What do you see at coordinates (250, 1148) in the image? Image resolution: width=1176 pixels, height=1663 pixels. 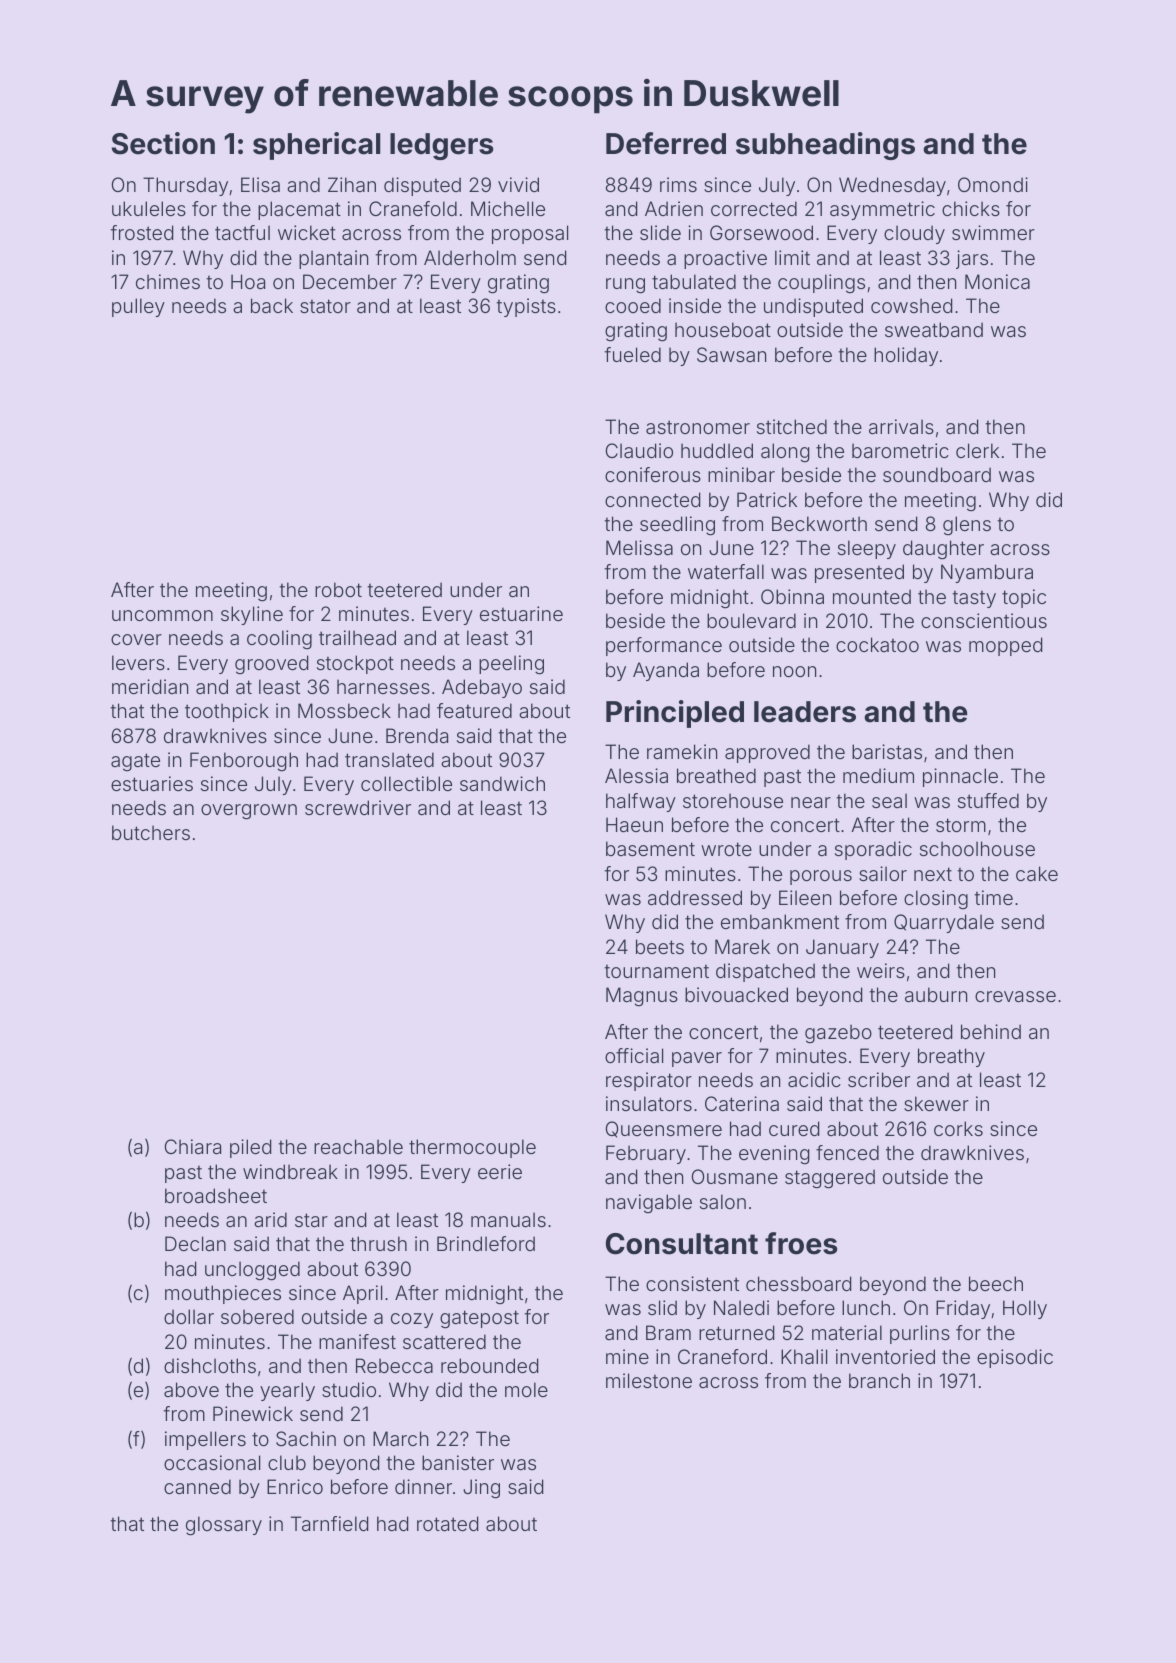 I see `piled` at bounding box center [250, 1148].
